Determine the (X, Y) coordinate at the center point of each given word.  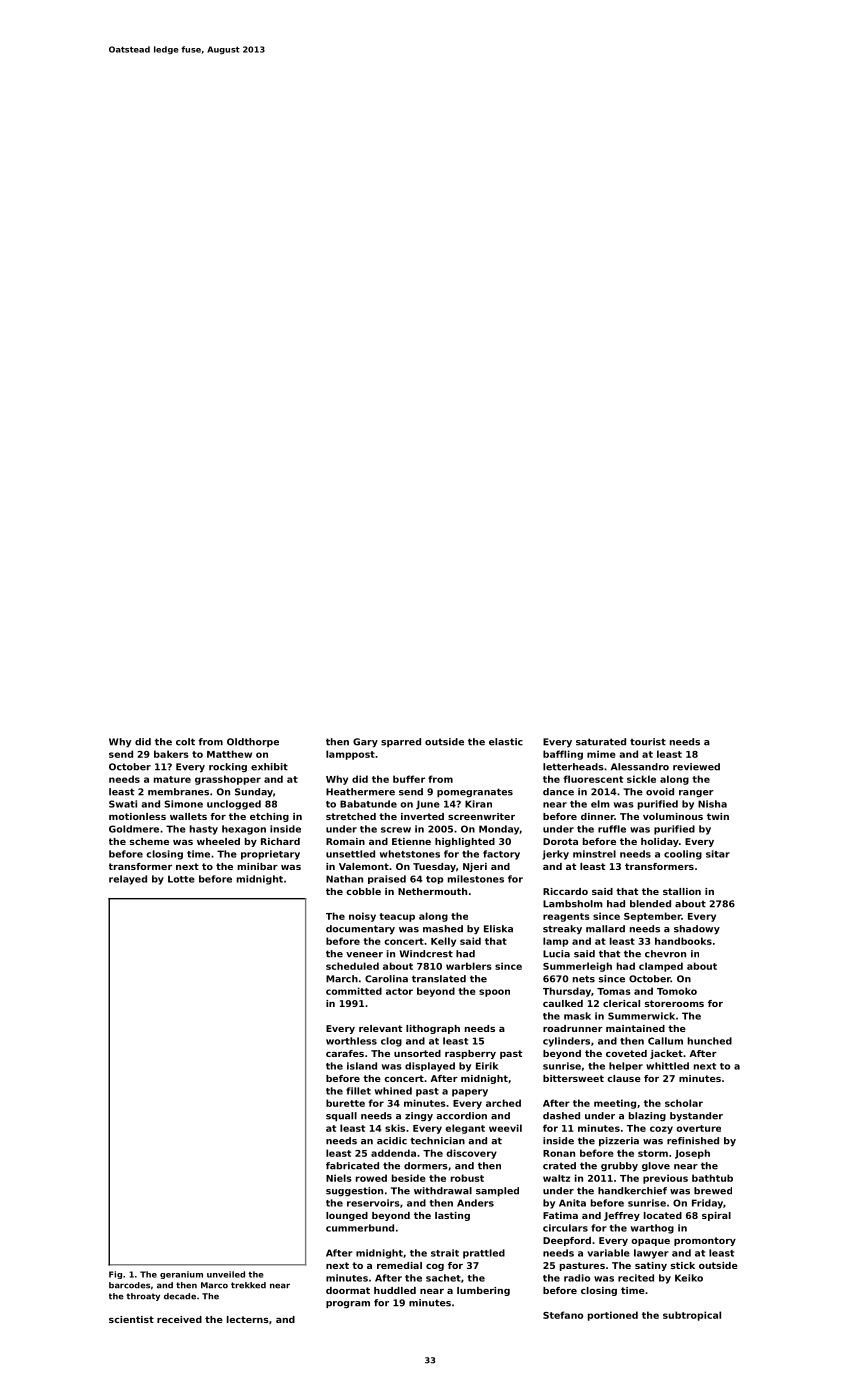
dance (558, 792)
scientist (131, 1319)
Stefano (563, 1315)
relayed (128, 880)
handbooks (683, 941)
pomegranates (475, 792)
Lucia (556, 954)
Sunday (254, 793)
